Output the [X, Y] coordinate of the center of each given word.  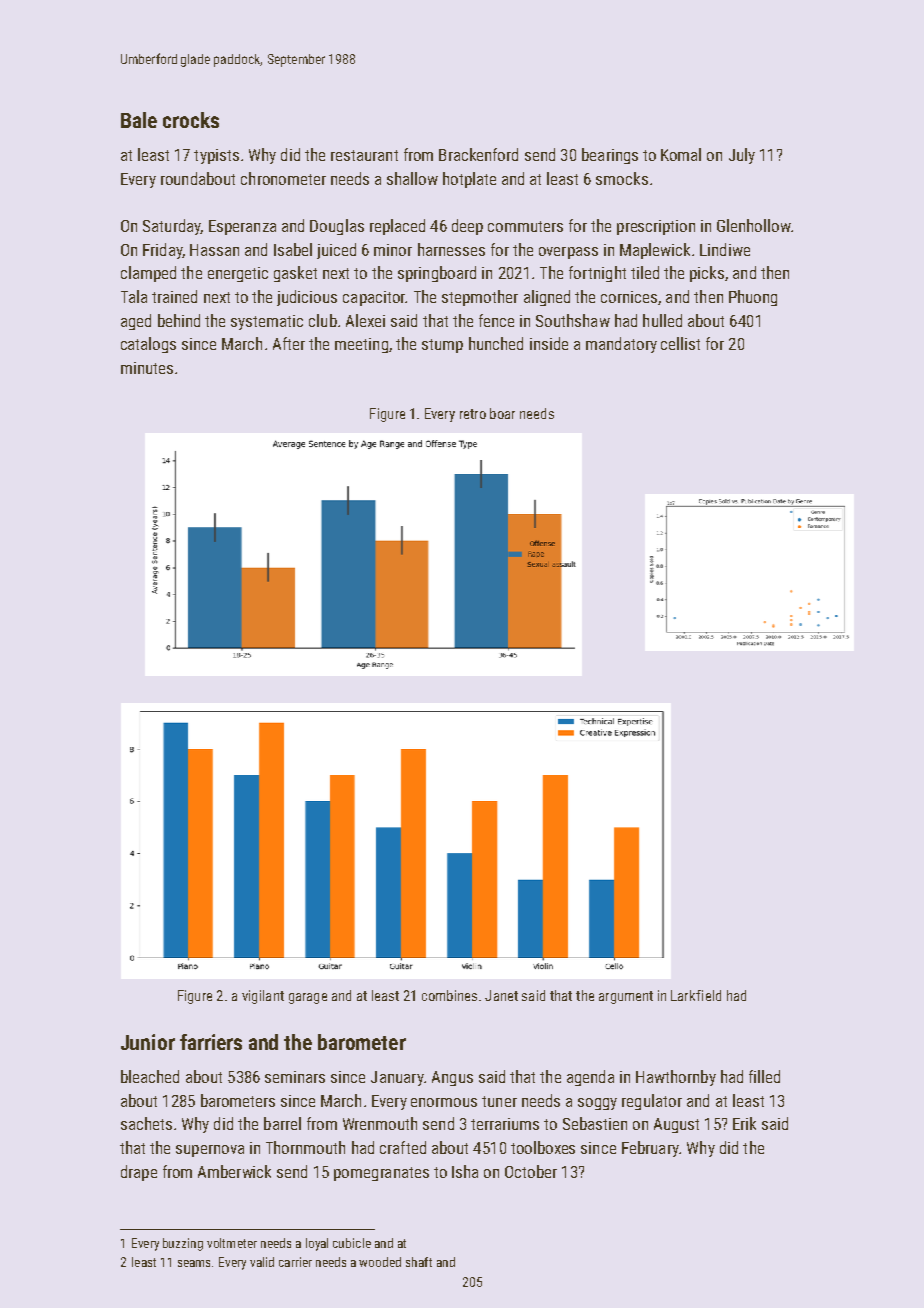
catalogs [148, 345]
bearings [610, 156]
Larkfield [696, 995]
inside [549, 343]
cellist [680, 343]
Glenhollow [754, 225]
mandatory [621, 345]
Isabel [293, 249]
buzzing [183, 1244]
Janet [501, 995]
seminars [295, 1077]
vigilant [263, 997]
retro [473, 414]
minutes [147, 368]
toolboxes [543, 1147]
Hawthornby [676, 1078]
